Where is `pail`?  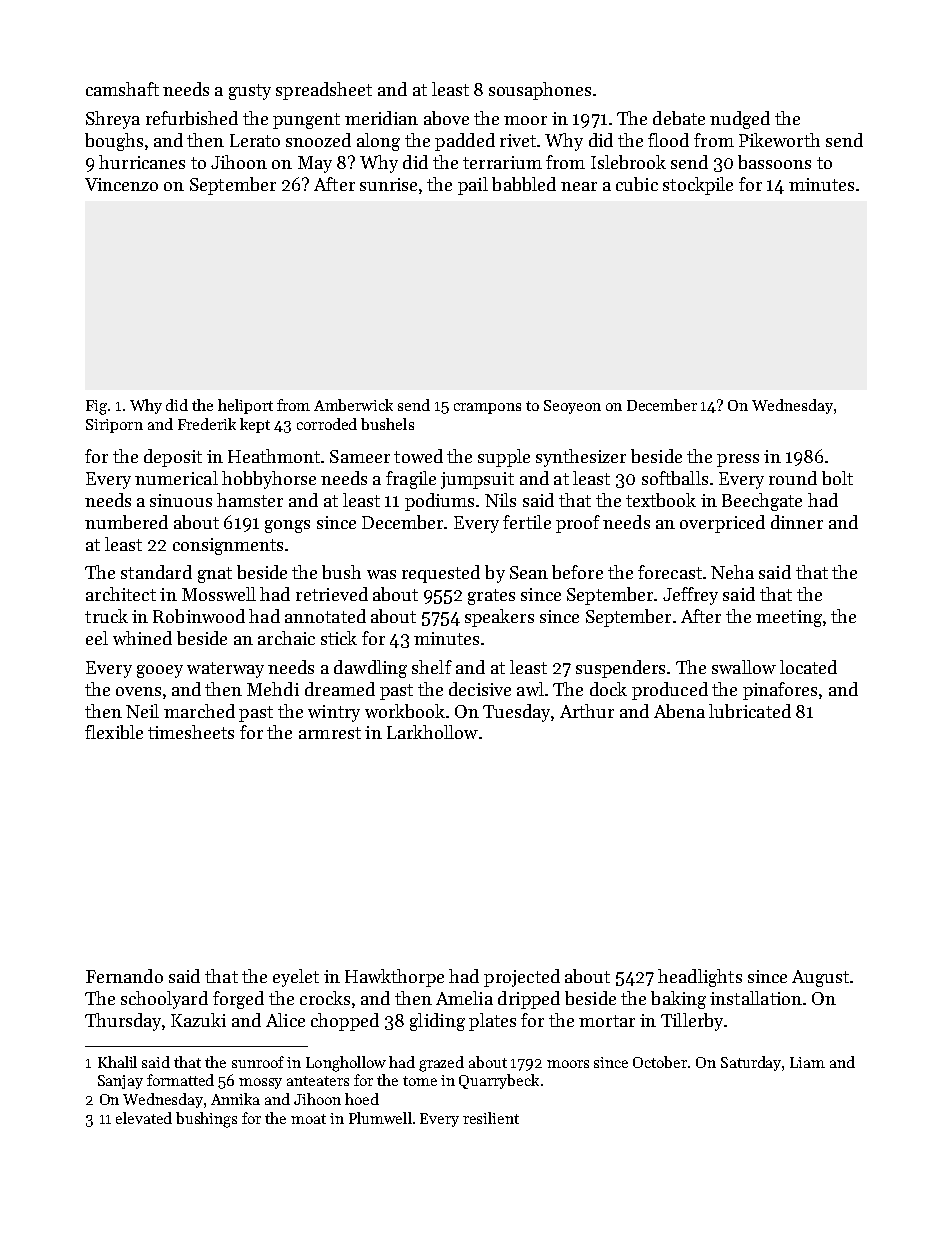
pail is located at coordinates (473, 186).
